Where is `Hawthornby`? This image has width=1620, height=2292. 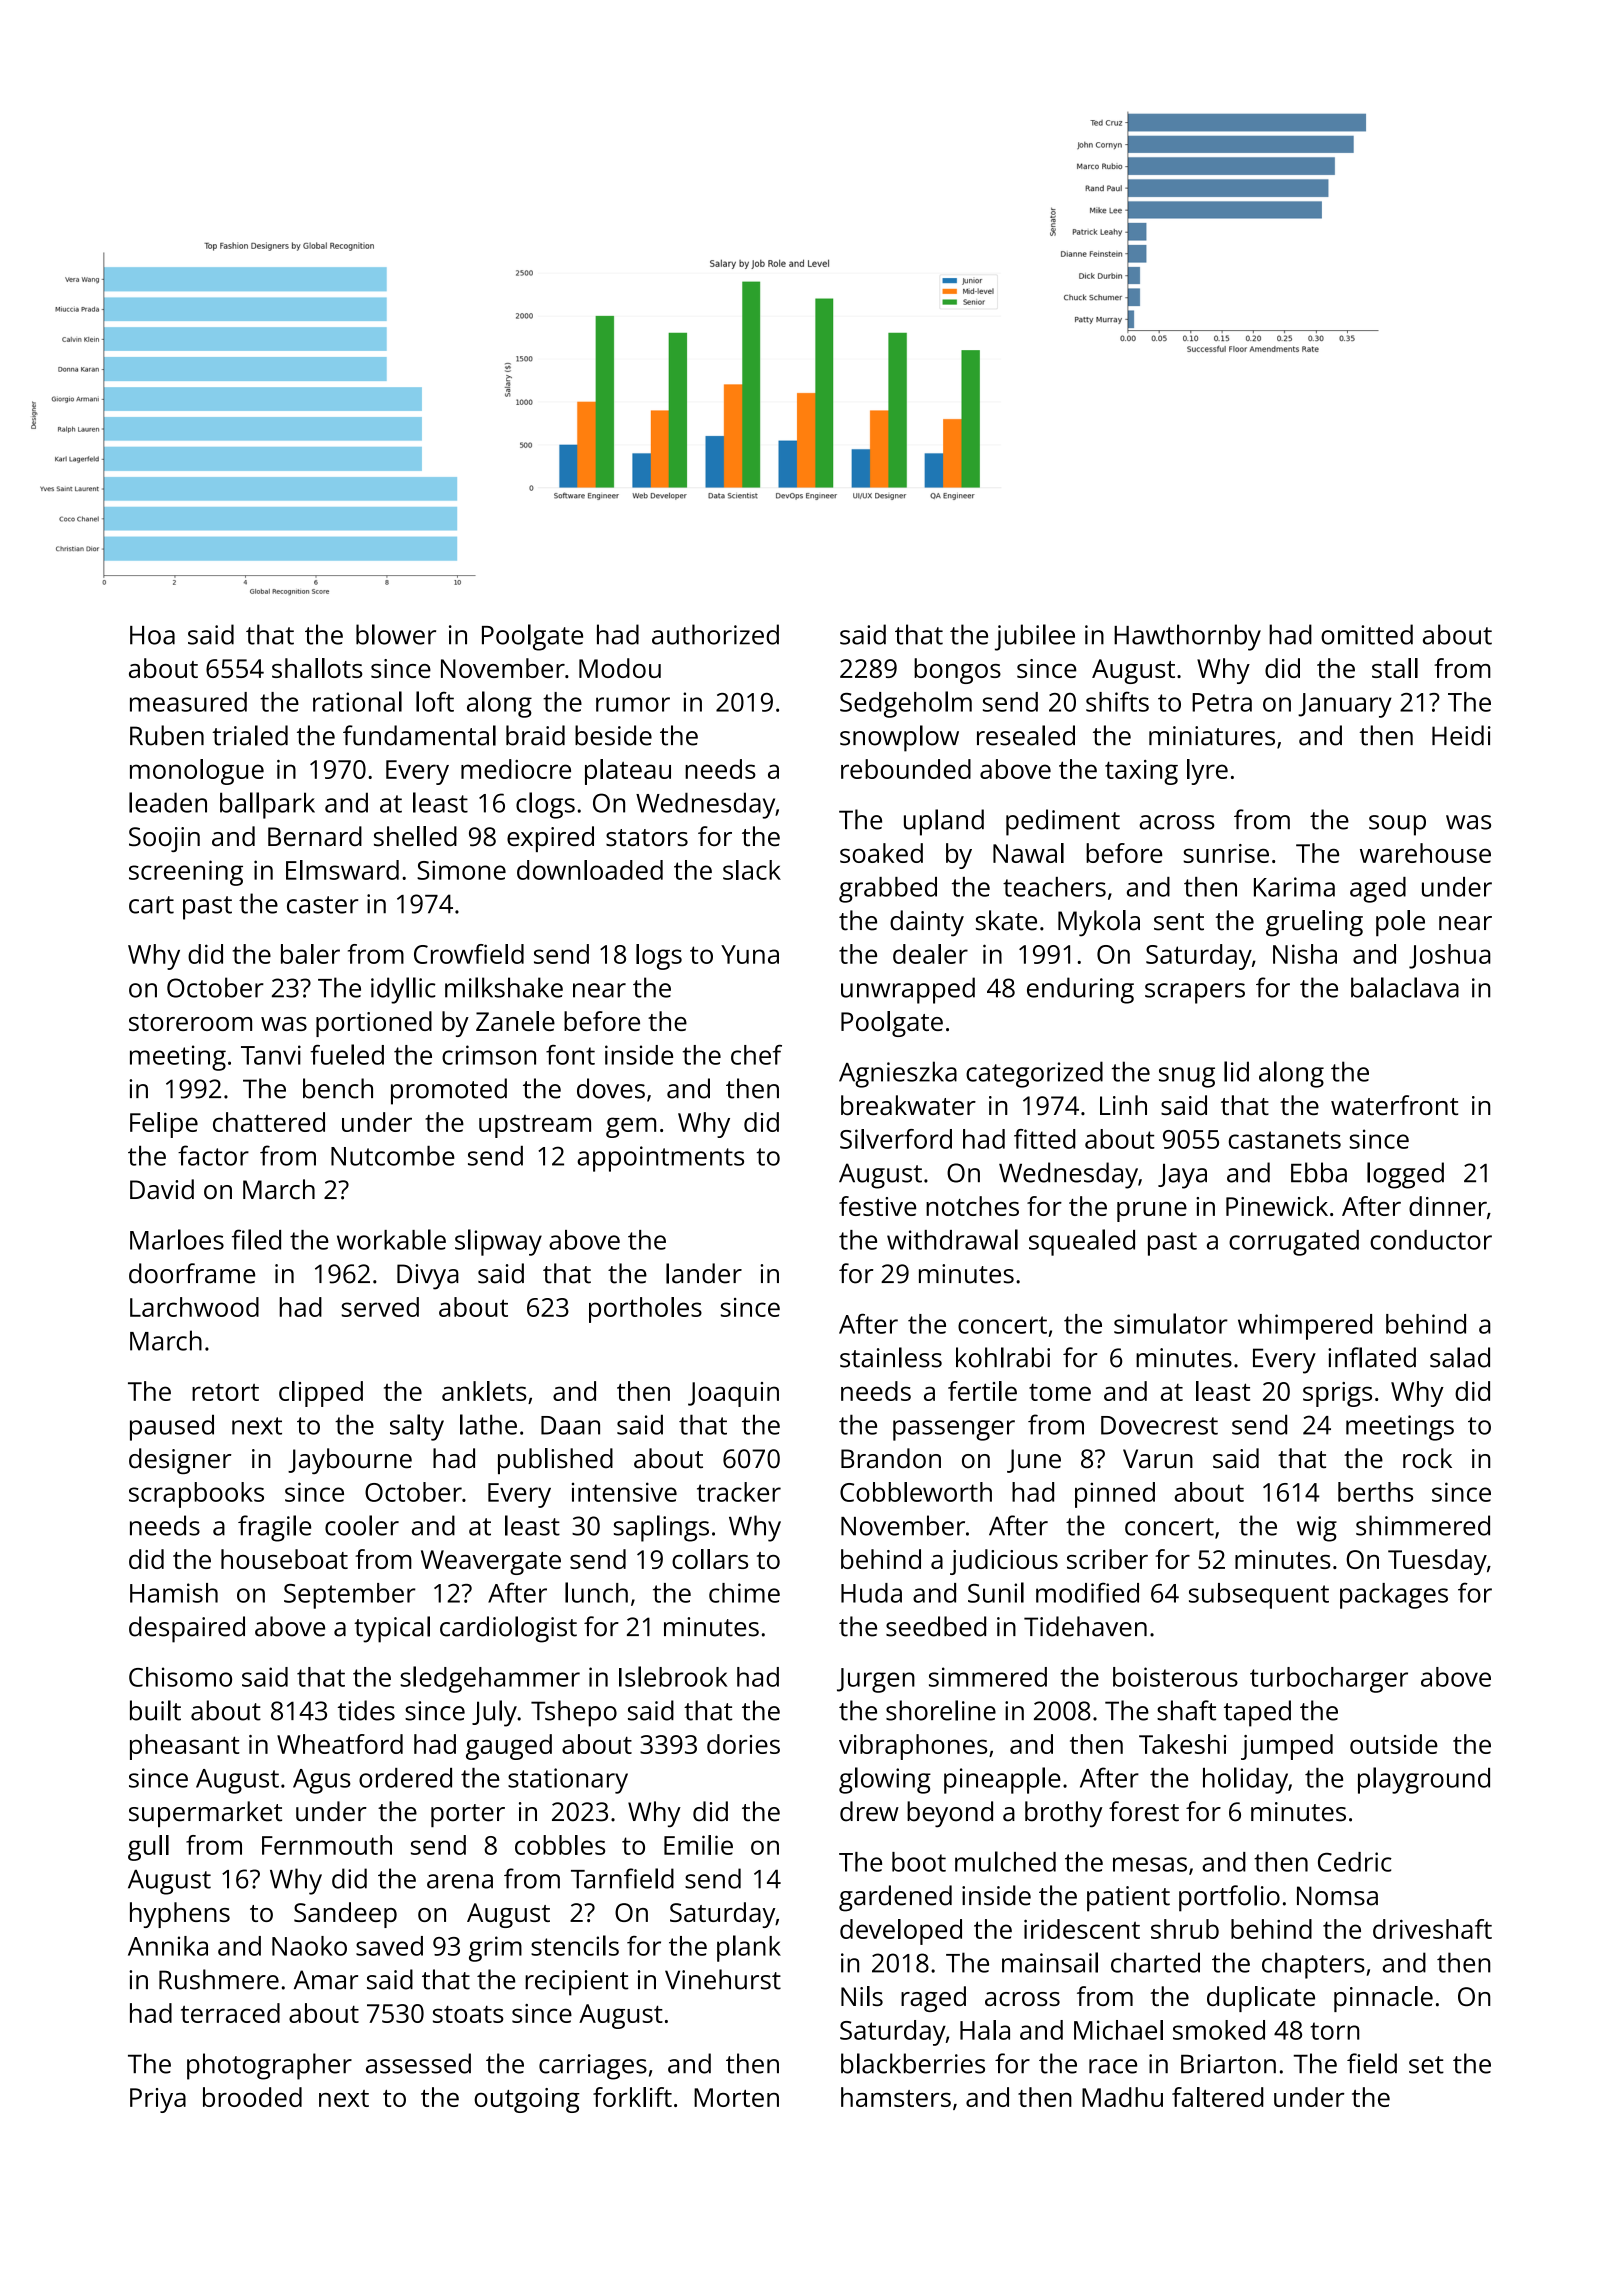
Hawthornby is located at coordinates (1187, 637).
